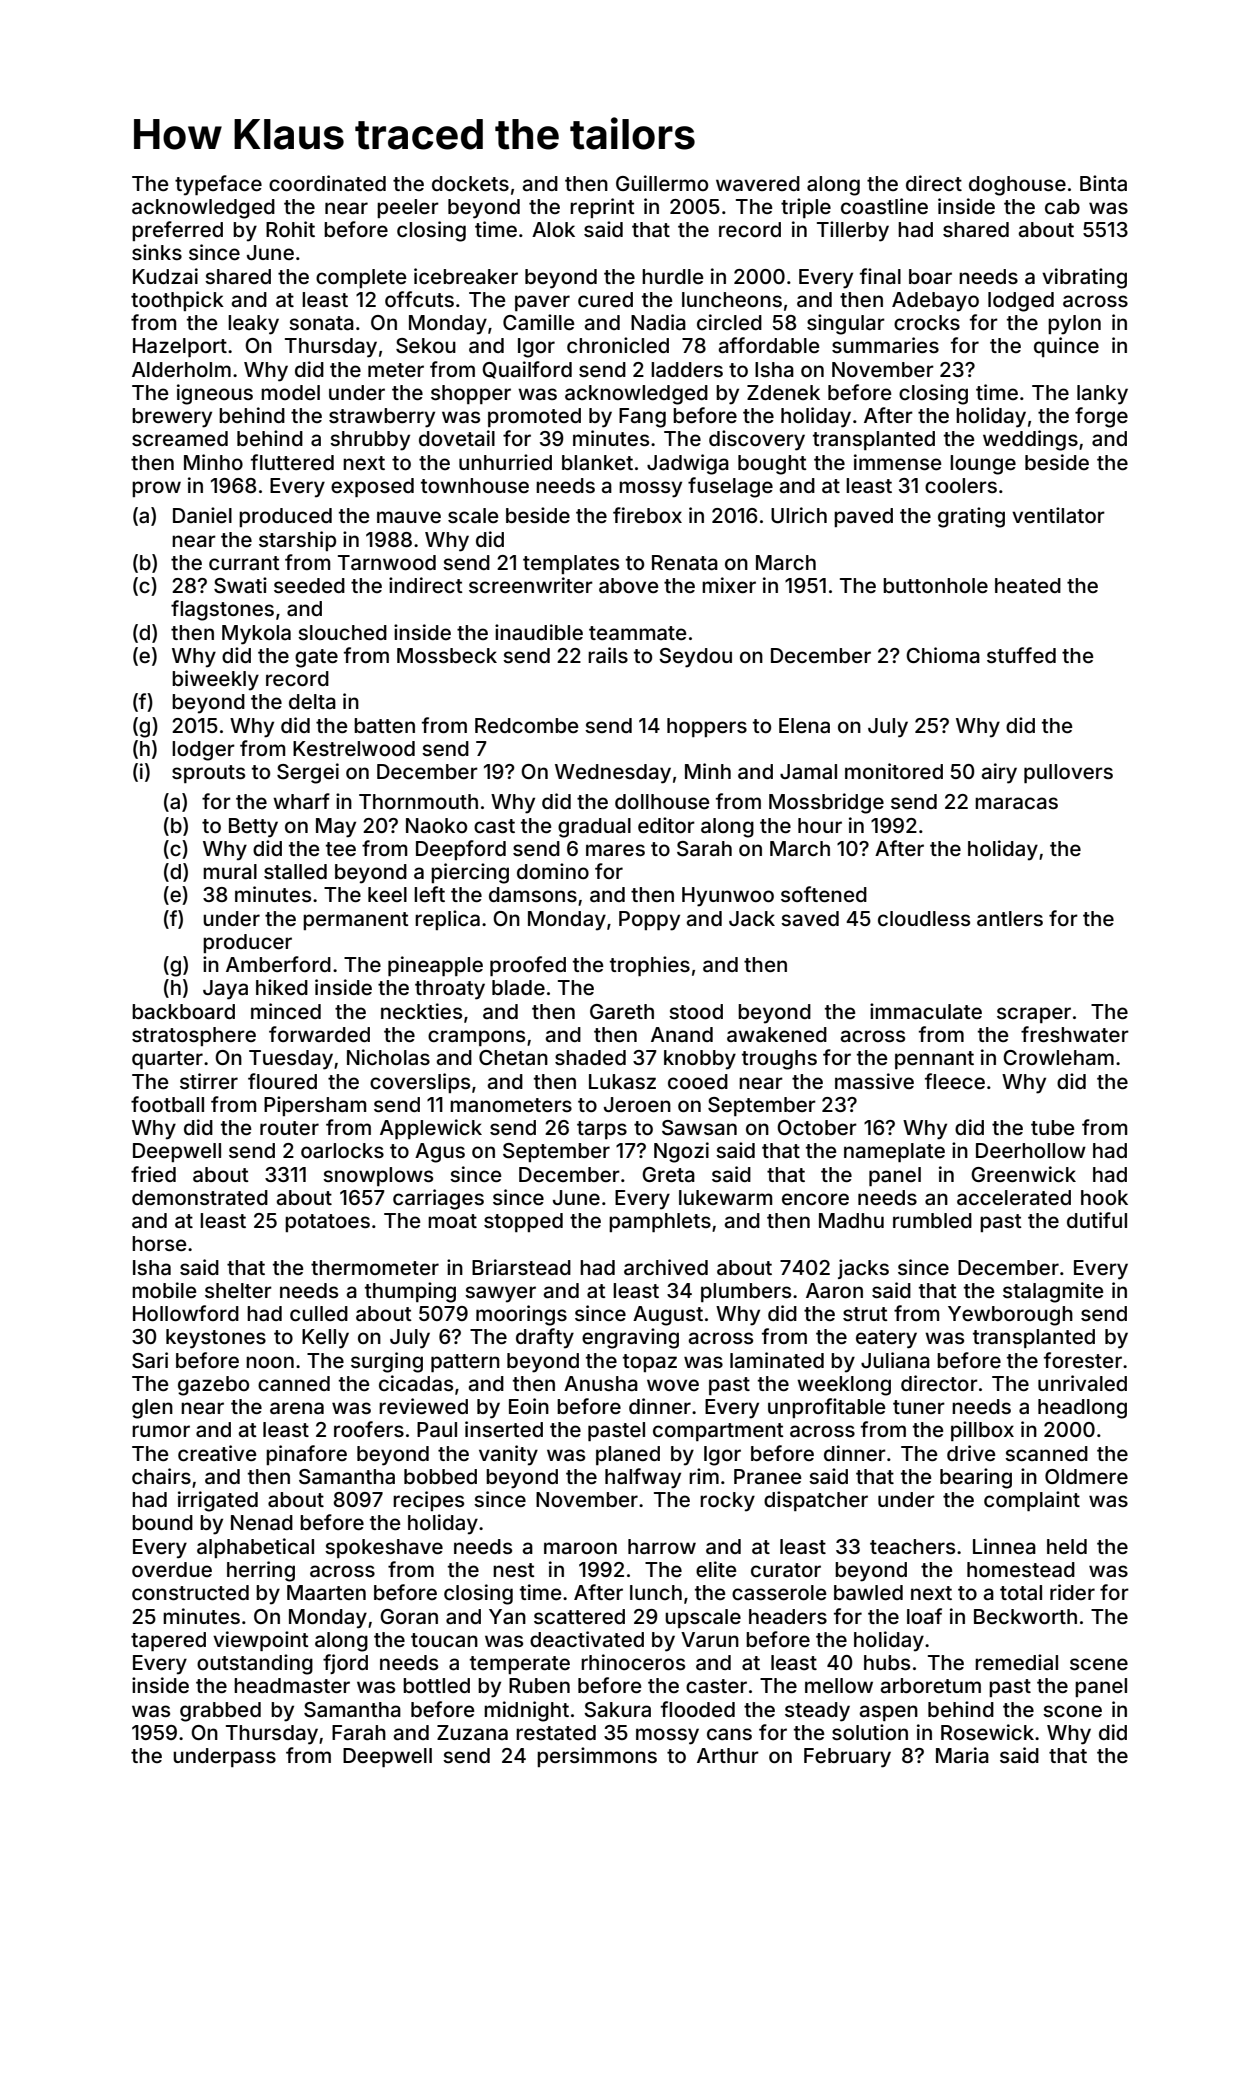  Describe the element at coordinates (662, 183) in the screenshot. I see `Guillermo` at that location.
